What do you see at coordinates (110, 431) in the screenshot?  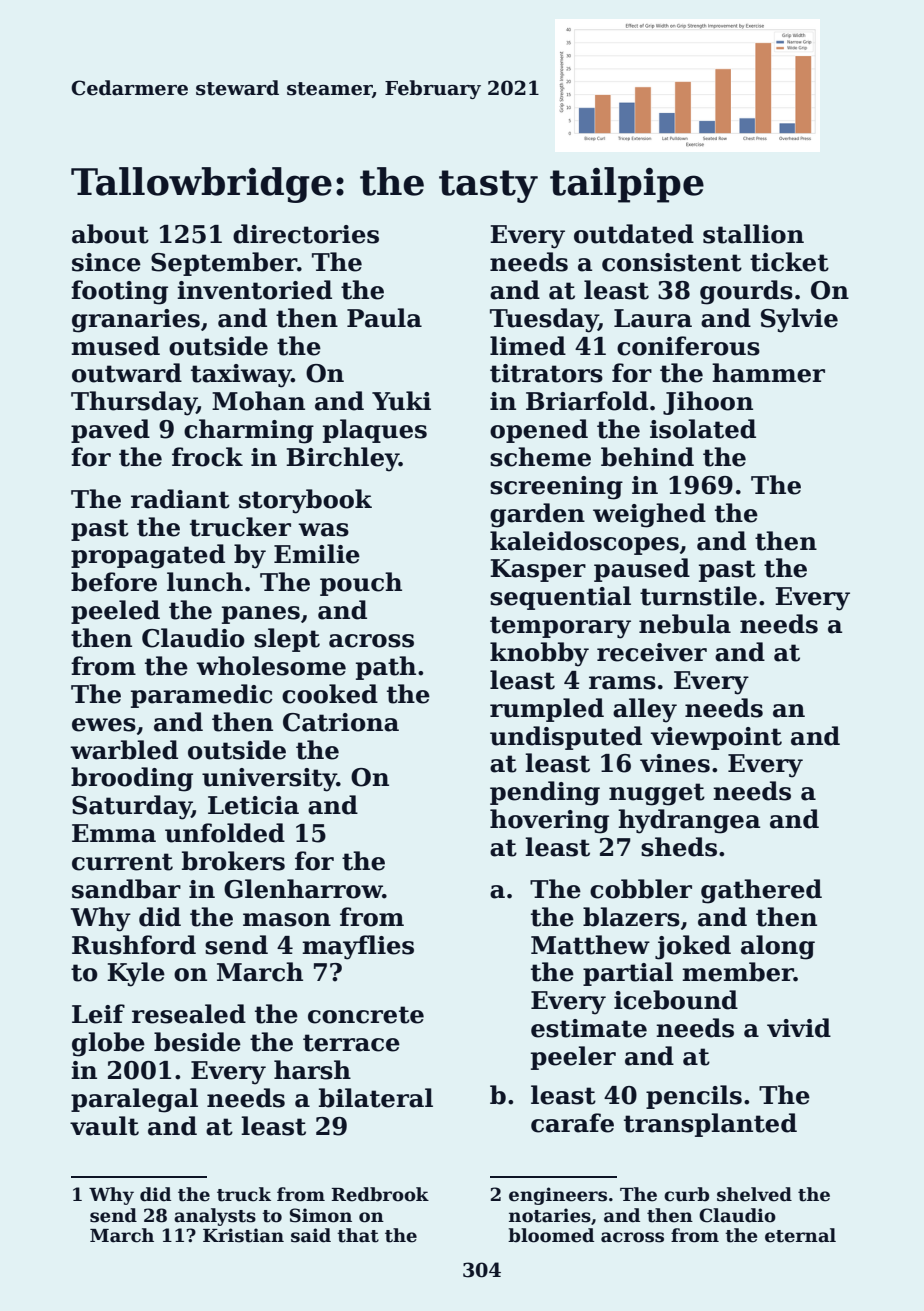 I see `paved` at bounding box center [110, 431].
